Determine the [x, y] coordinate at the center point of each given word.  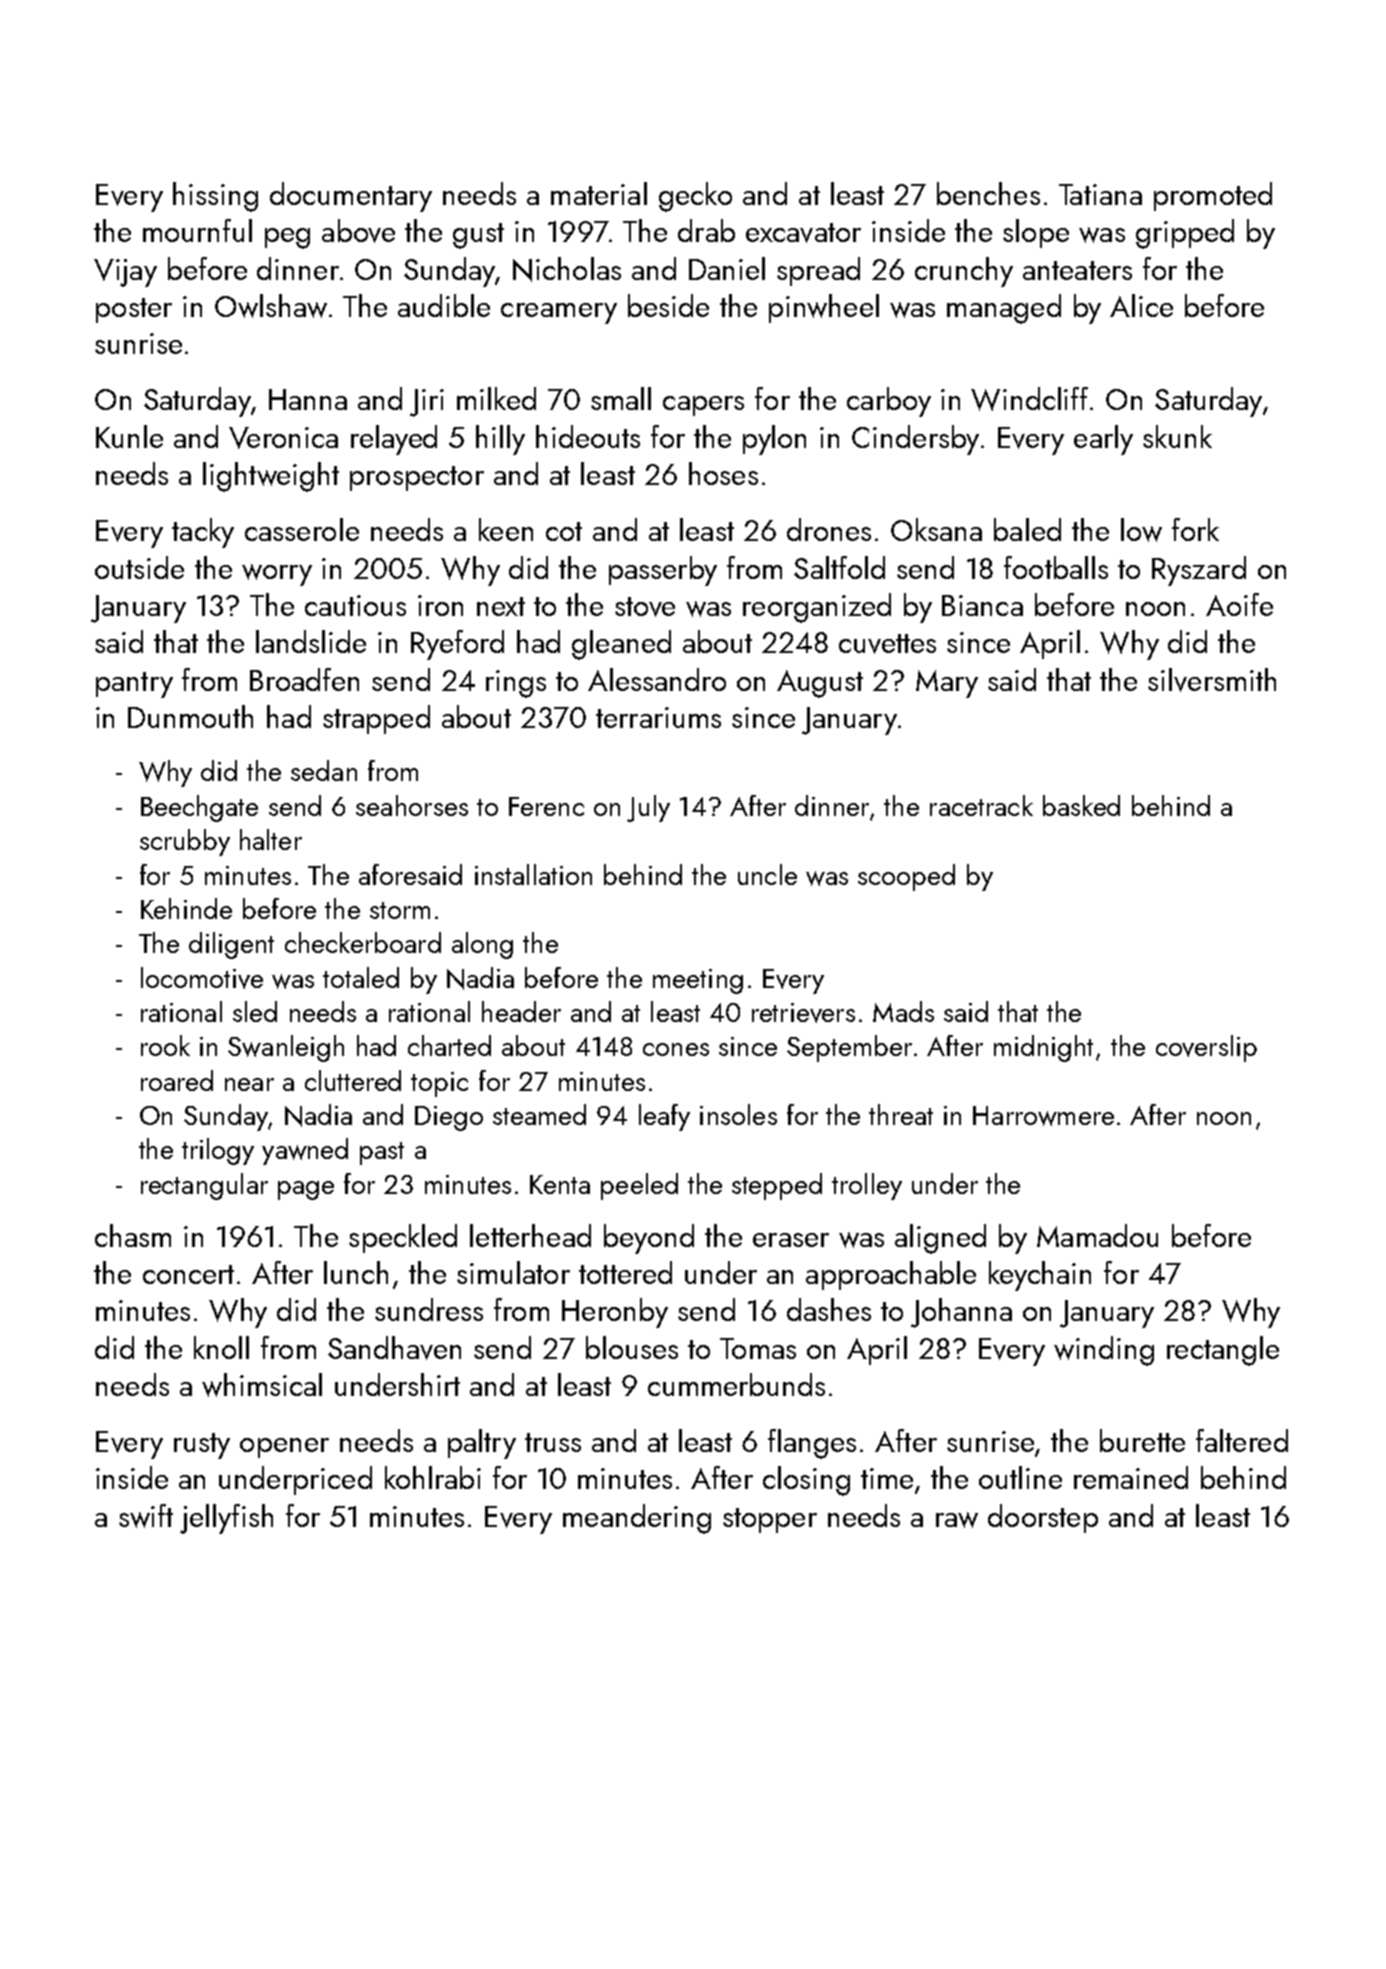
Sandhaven [394, 1348]
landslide [311, 641]
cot [564, 531]
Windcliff [1029, 399]
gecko [695, 197]
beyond [649, 1239]
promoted [1213, 196]
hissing [215, 197]
